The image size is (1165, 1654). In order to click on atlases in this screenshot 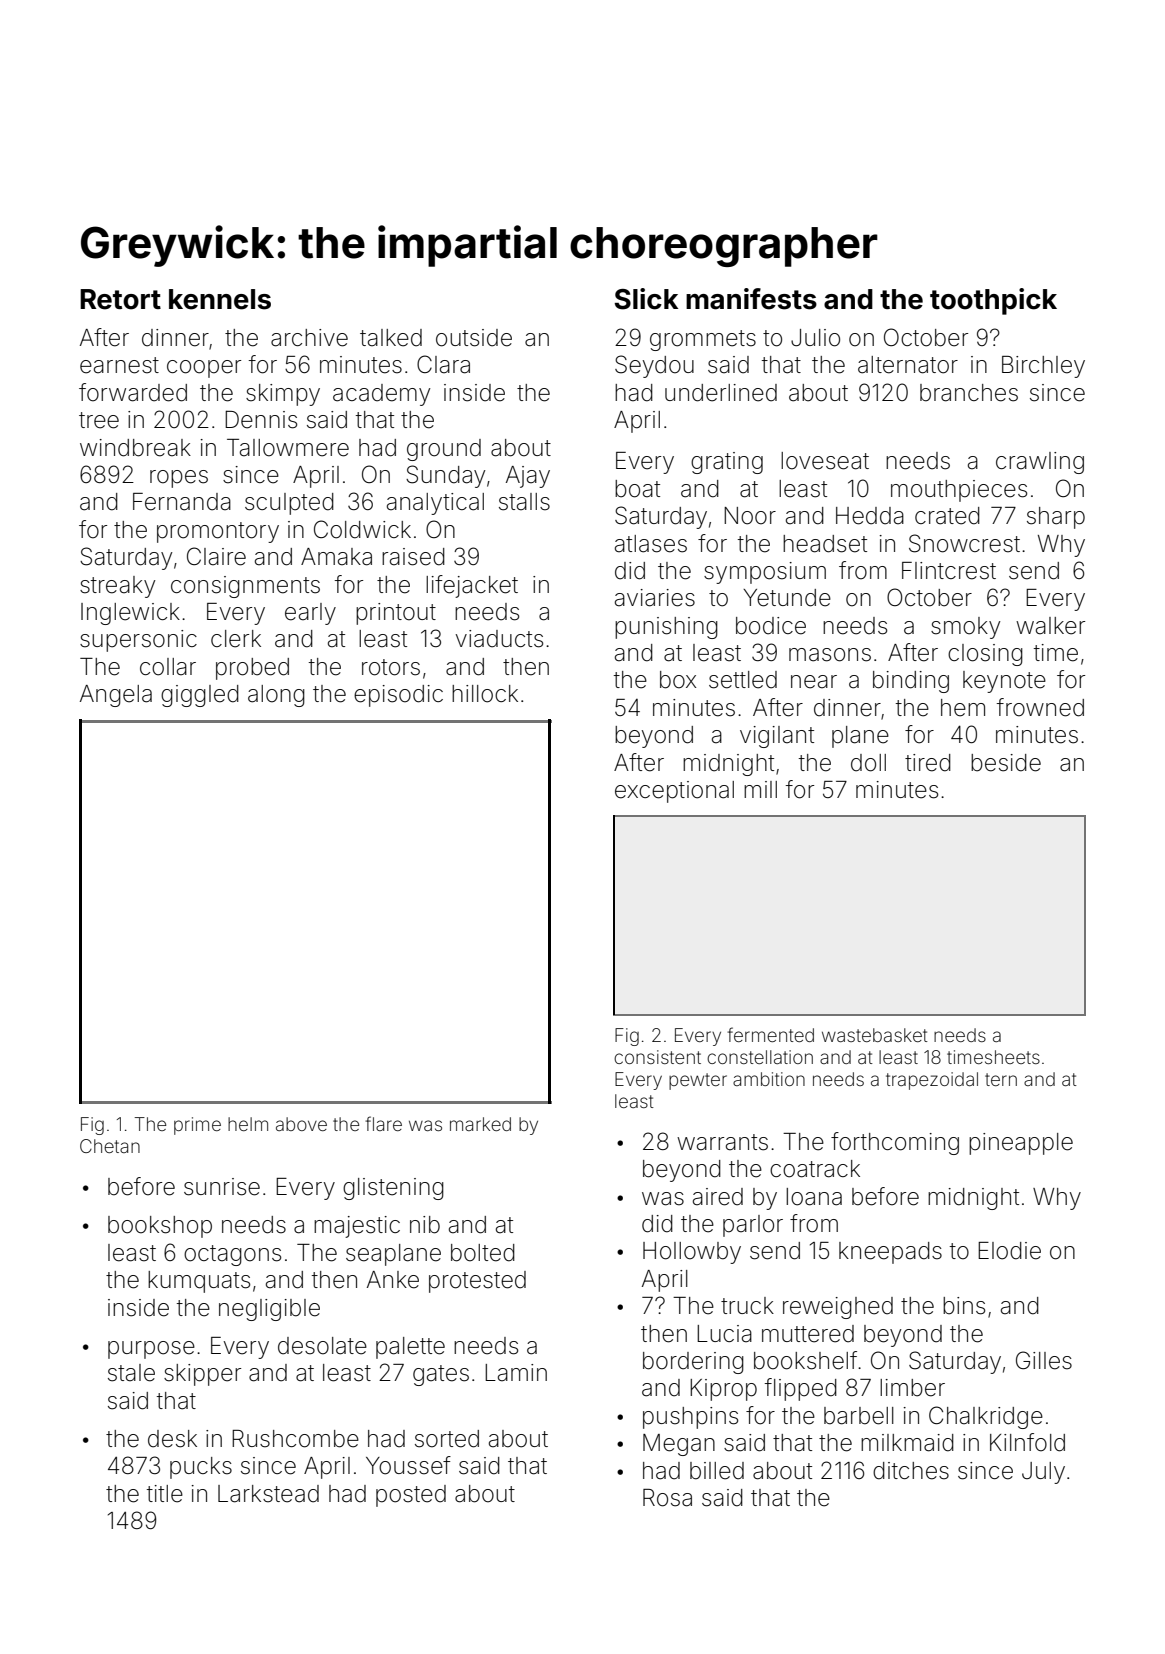, I will do `click(651, 544)`.
